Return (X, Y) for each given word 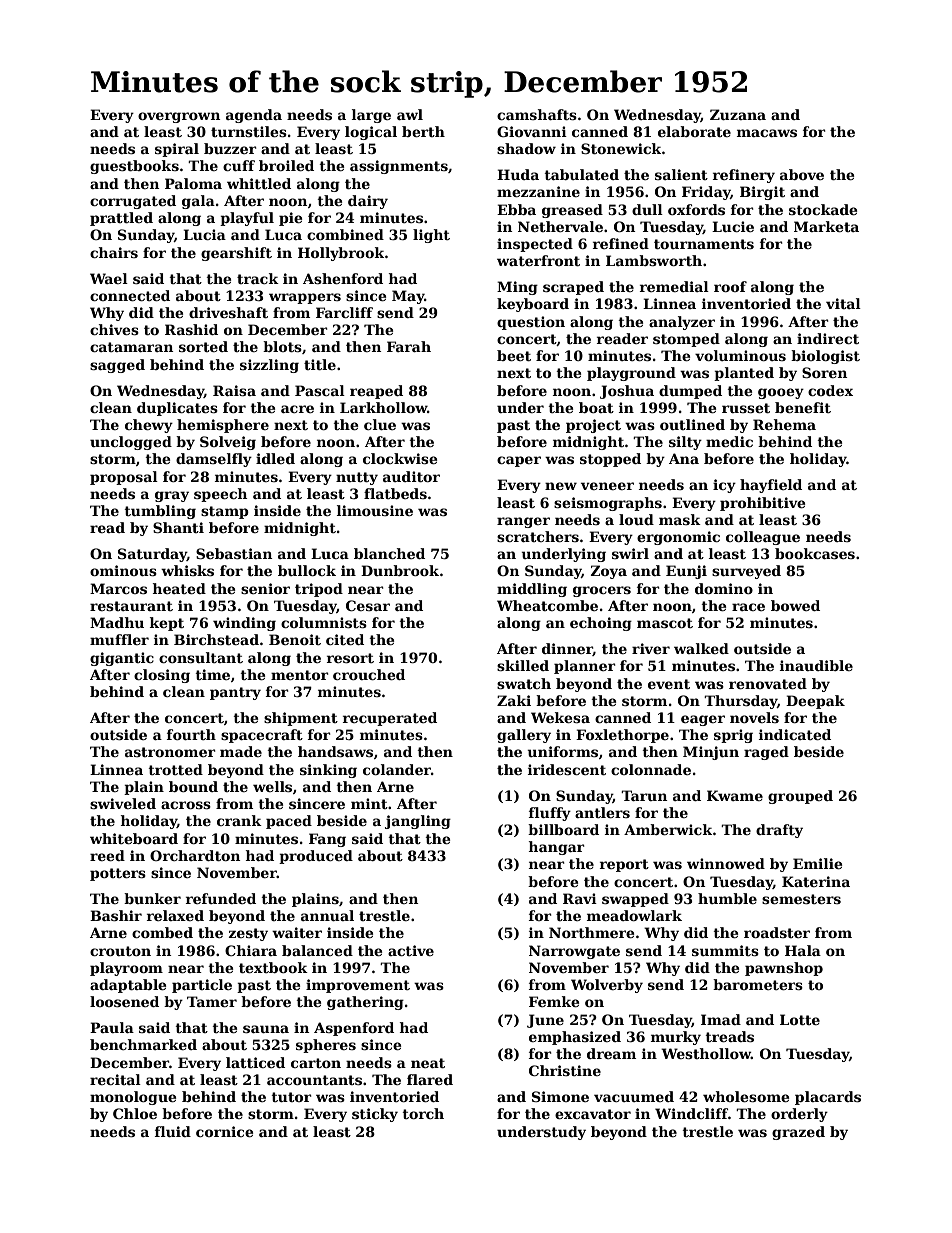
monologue (133, 1098)
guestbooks (134, 167)
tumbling (160, 512)
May (408, 297)
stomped (686, 340)
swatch (524, 683)
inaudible (816, 665)
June (545, 1021)
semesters (801, 899)
